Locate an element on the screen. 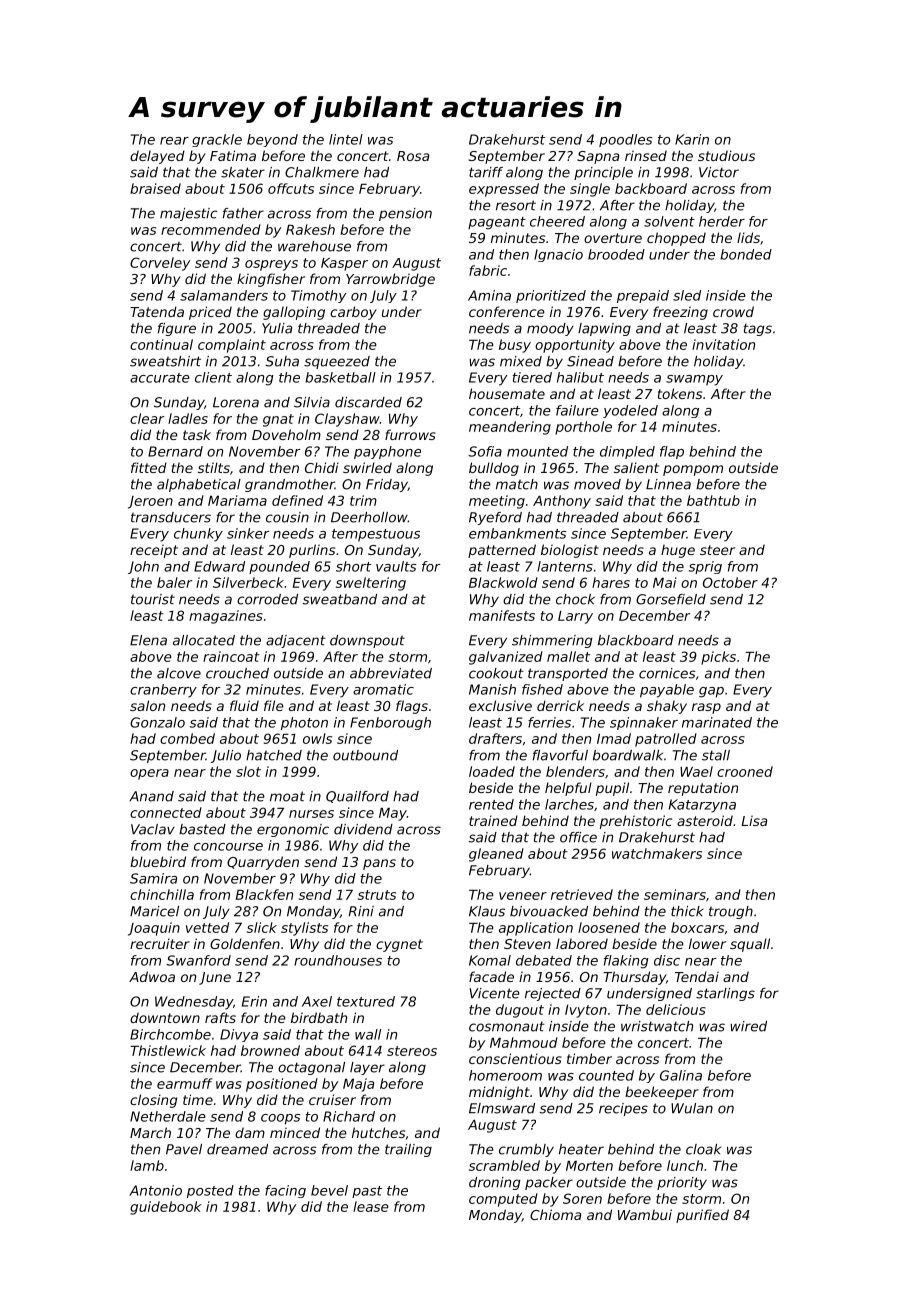 This screenshot has height=1293, width=910. bluebird is located at coordinates (158, 861).
